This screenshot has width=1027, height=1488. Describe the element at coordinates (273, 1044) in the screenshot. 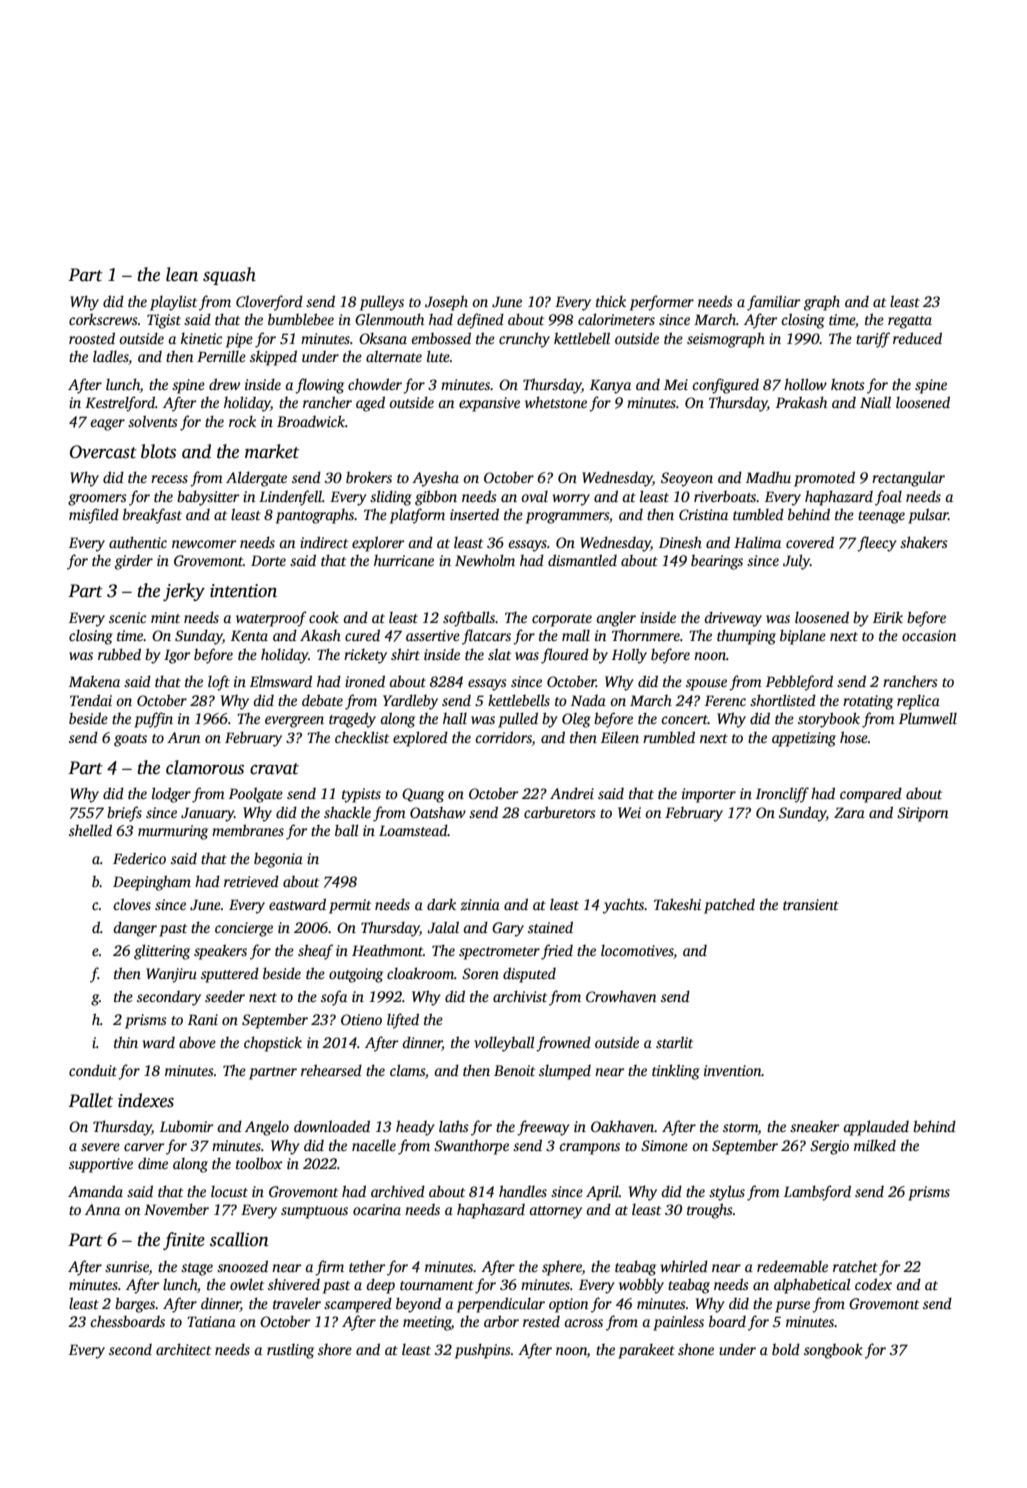

I see `chopstick` at that location.
